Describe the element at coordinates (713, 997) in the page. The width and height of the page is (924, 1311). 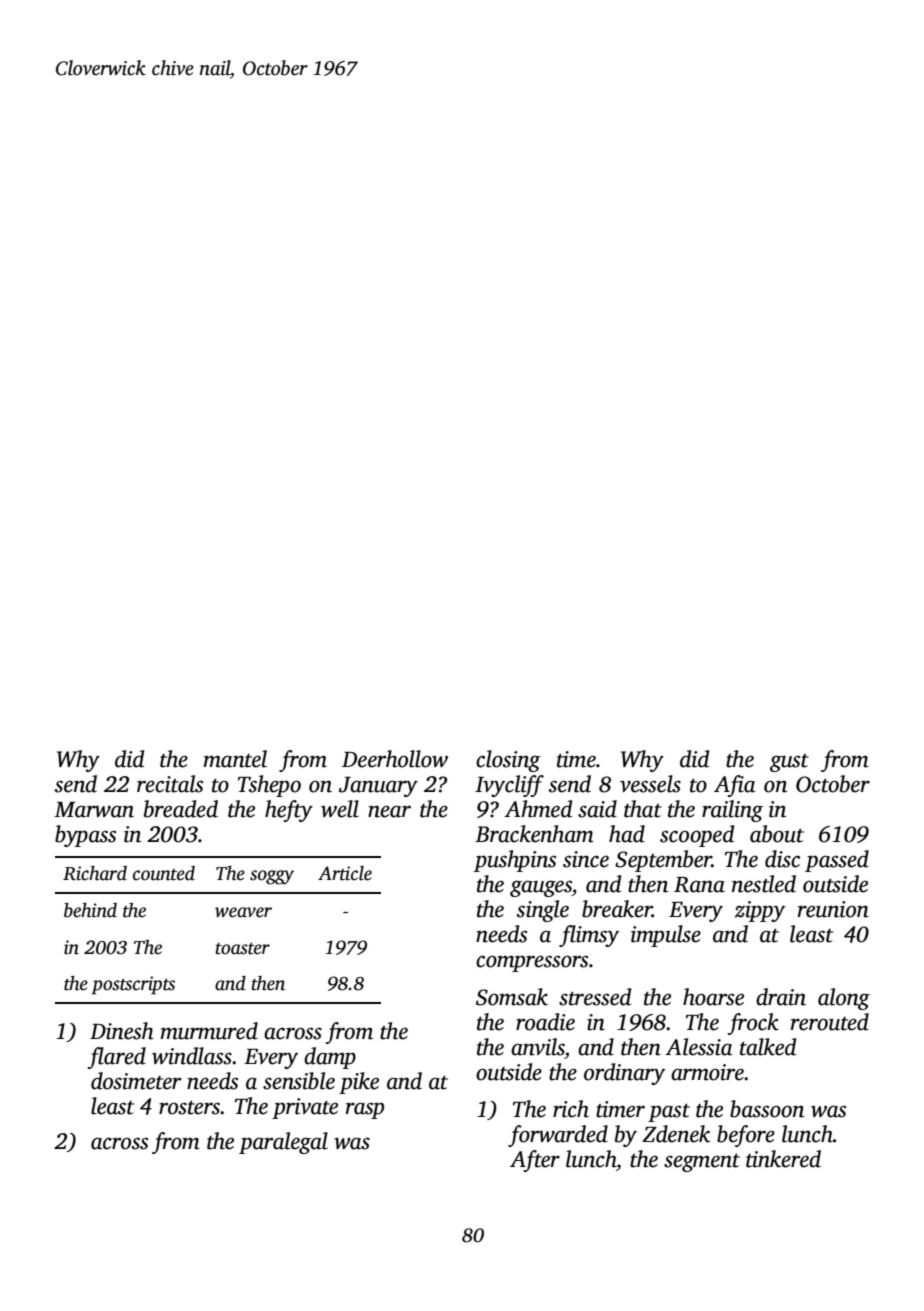
I see `hoarse` at that location.
